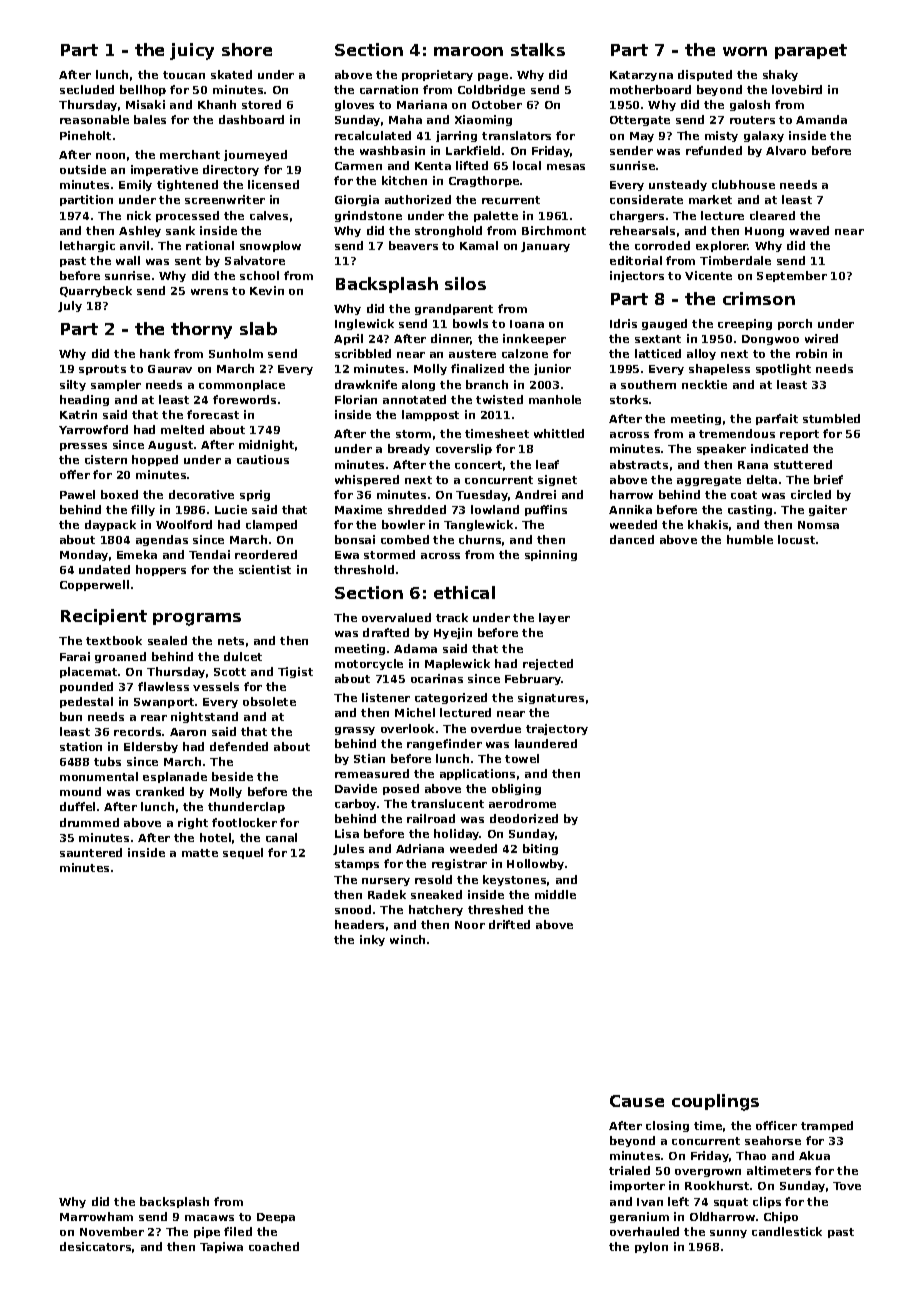 This screenshot has height=1308, width=924. I want to click on Eldersby, so click(151, 747).
